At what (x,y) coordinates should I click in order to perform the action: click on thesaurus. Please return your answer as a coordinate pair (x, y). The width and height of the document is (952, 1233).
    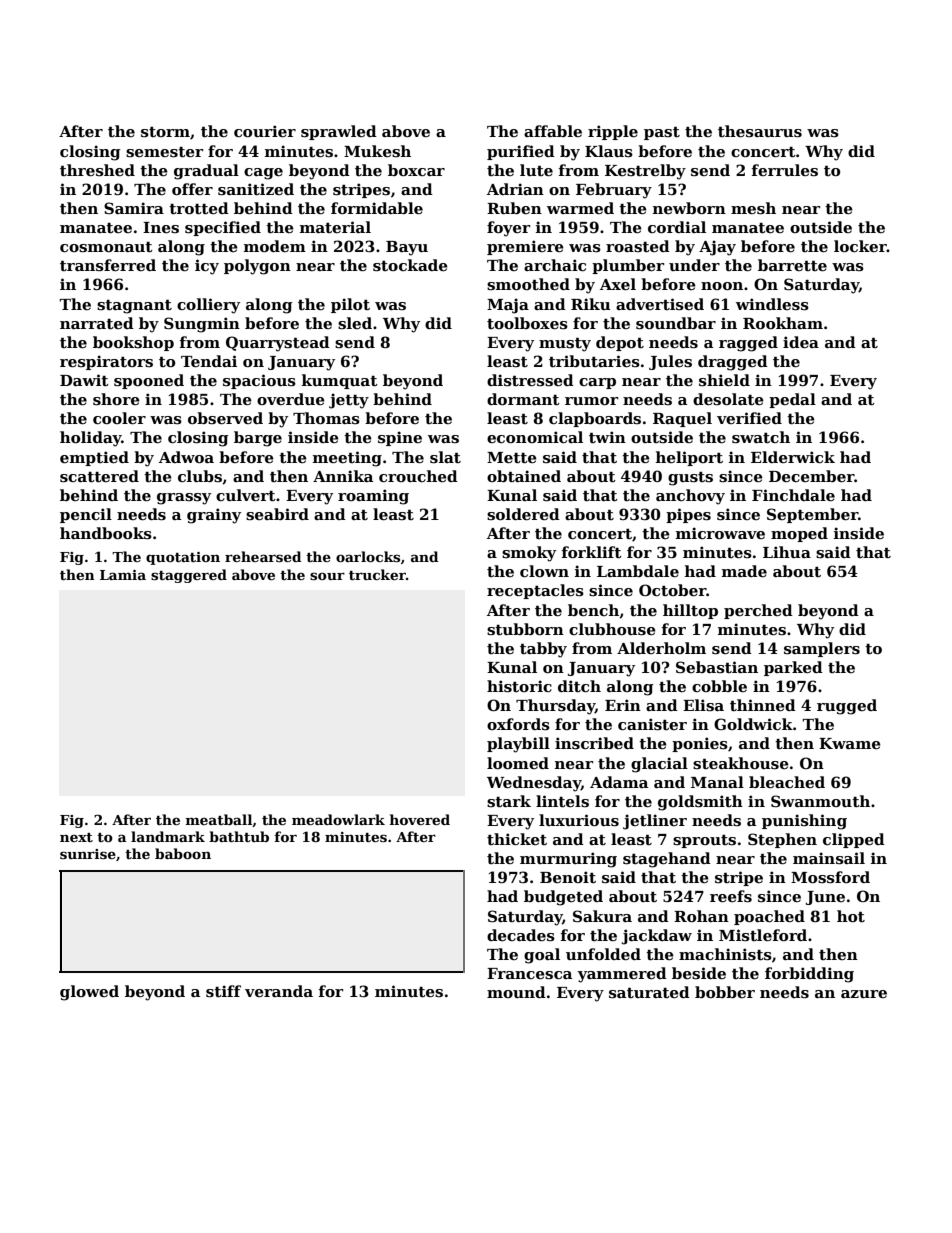
    Looking at the image, I should click on (760, 131).
